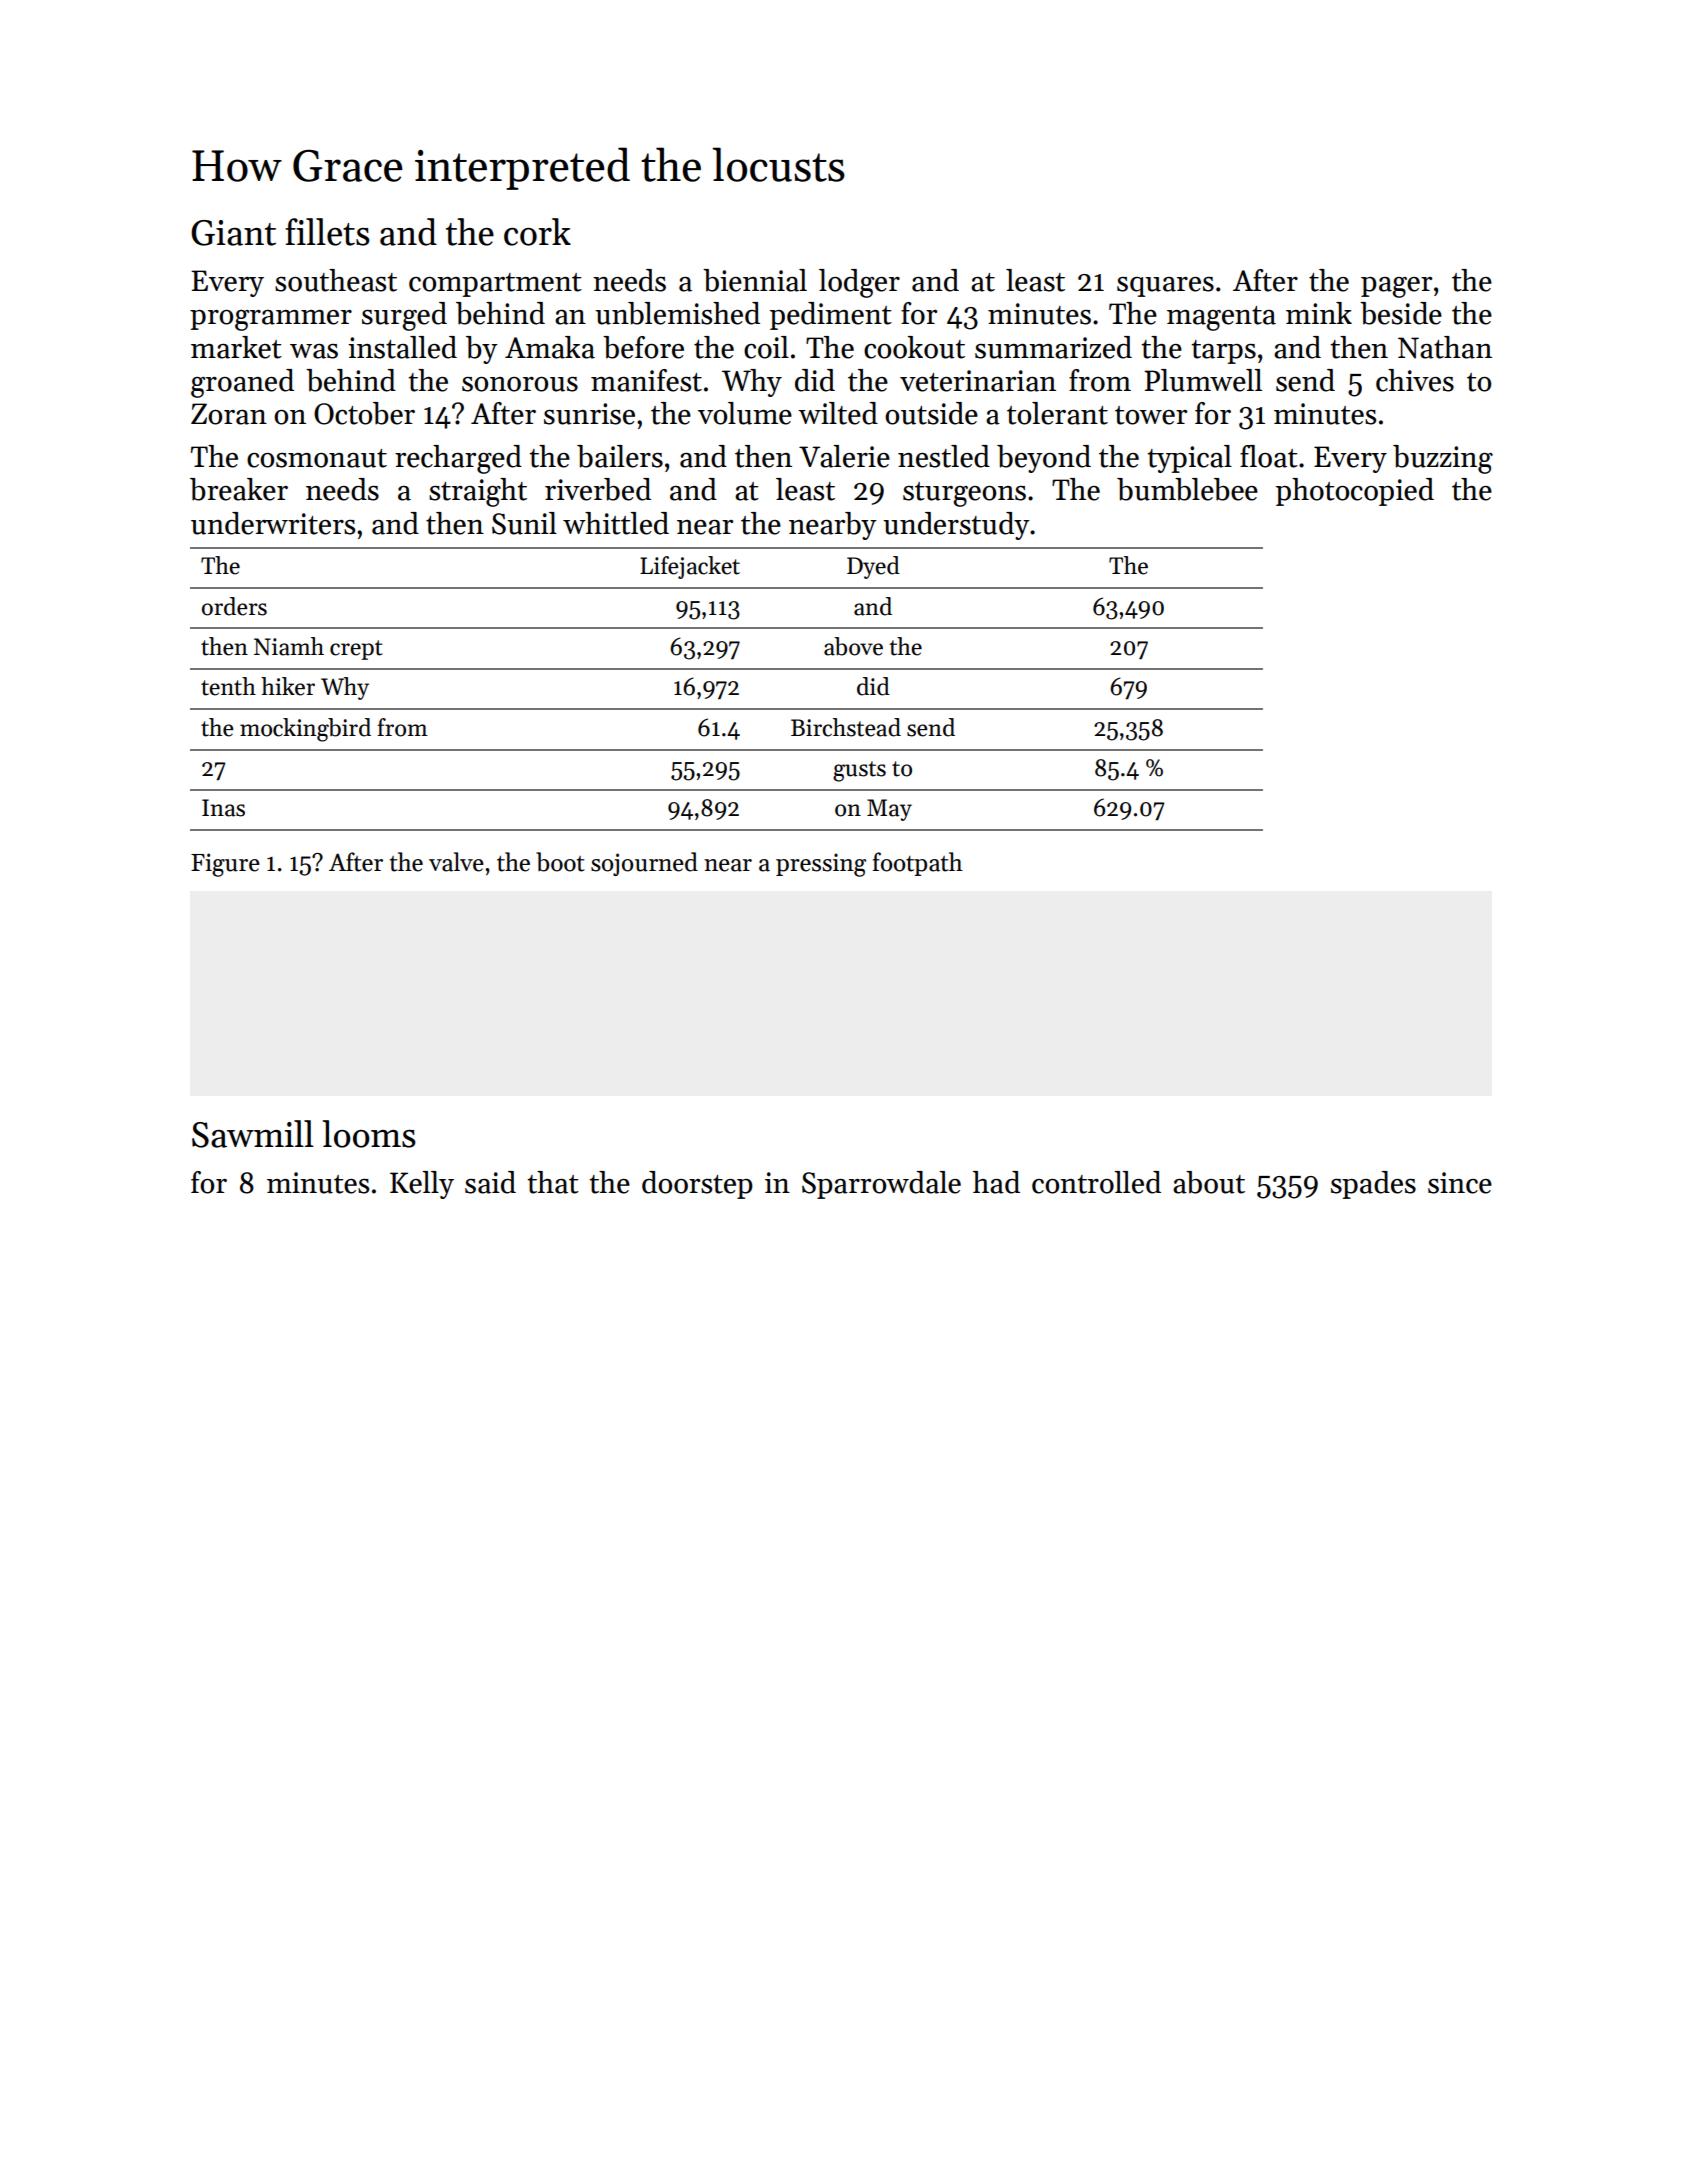  I want to click on cork, so click(537, 232).
